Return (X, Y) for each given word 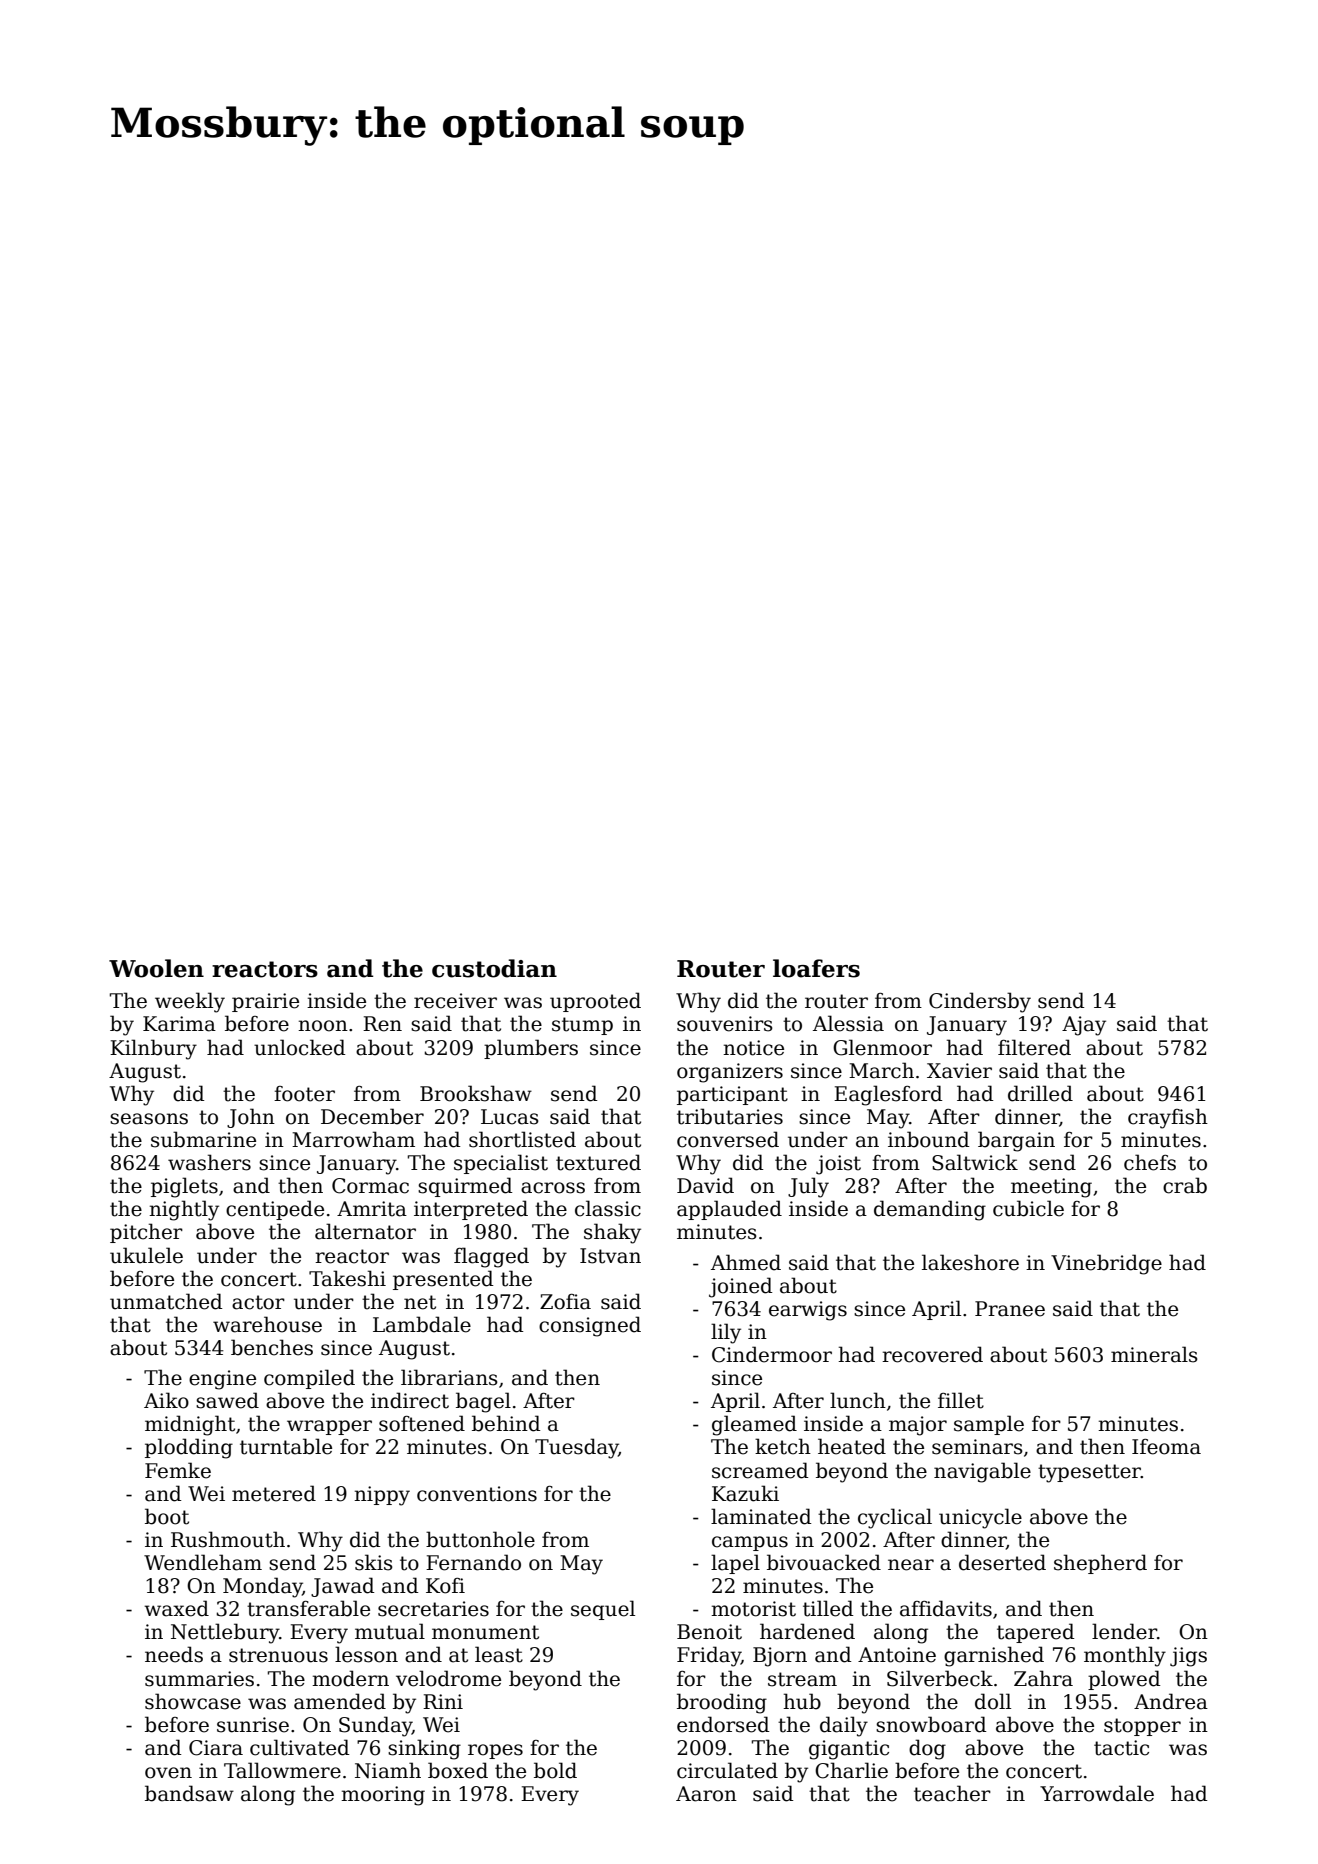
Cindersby (980, 1002)
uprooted (595, 1002)
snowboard (931, 1724)
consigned (590, 1326)
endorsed (723, 1724)
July (808, 1187)
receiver (455, 1001)
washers (209, 1162)
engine (222, 1380)
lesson (366, 1654)
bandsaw (189, 1793)
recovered (932, 1354)
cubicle (1028, 1208)
